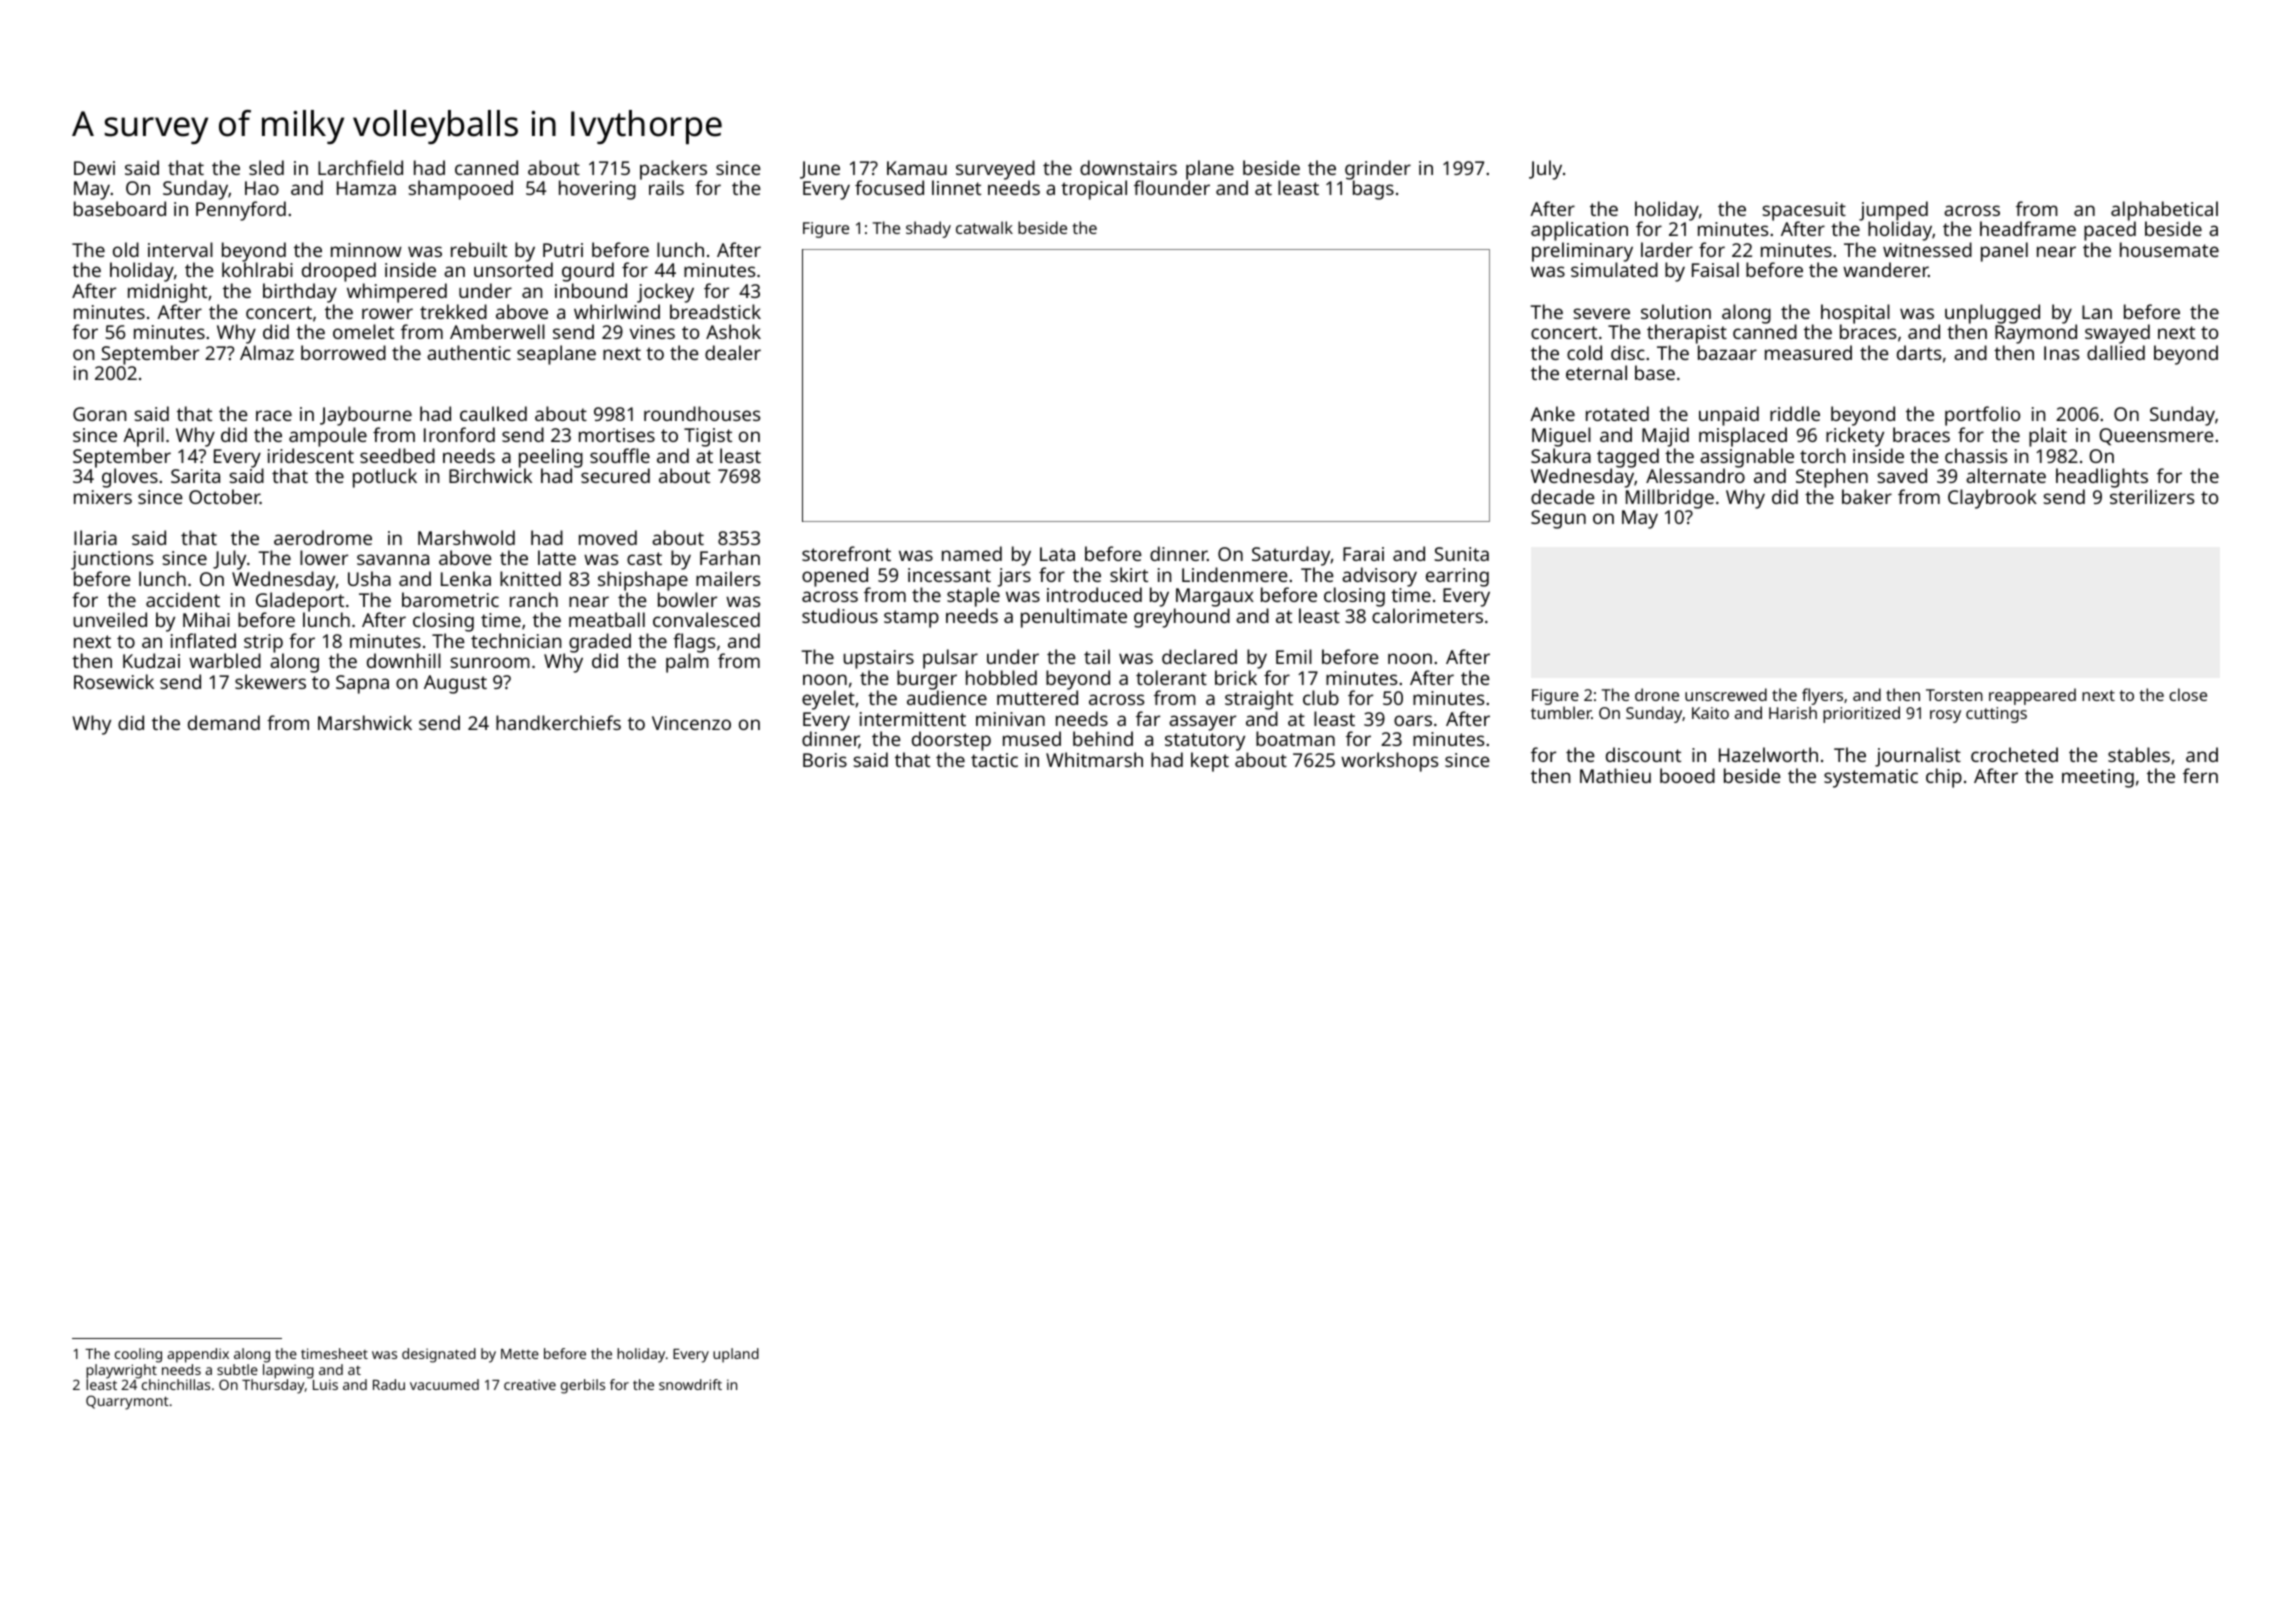  I want to click on upland, so click(736, 1355).
